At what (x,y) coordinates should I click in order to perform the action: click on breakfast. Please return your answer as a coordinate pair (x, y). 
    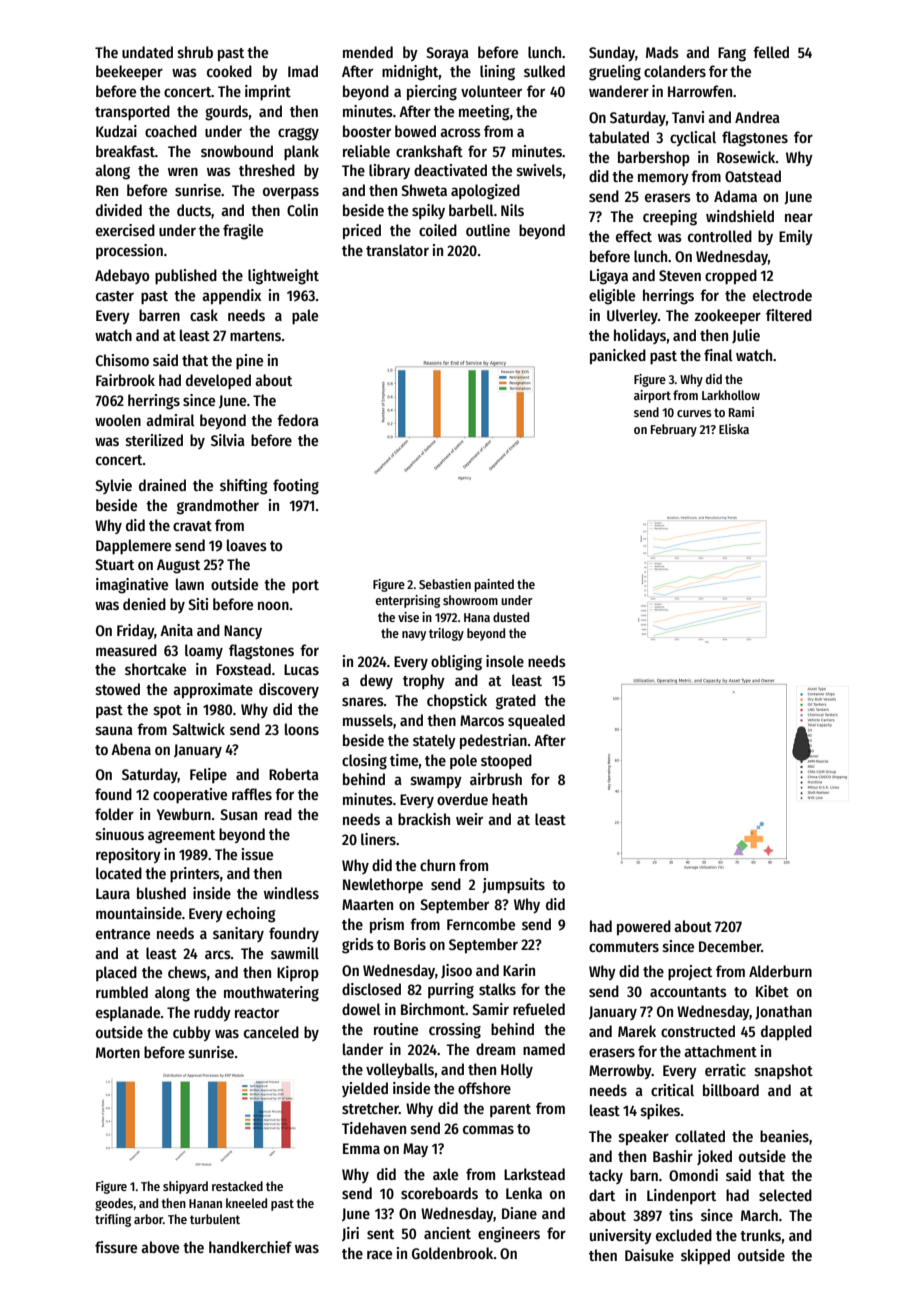
    Looking at the image, I should click on (125, 151).
